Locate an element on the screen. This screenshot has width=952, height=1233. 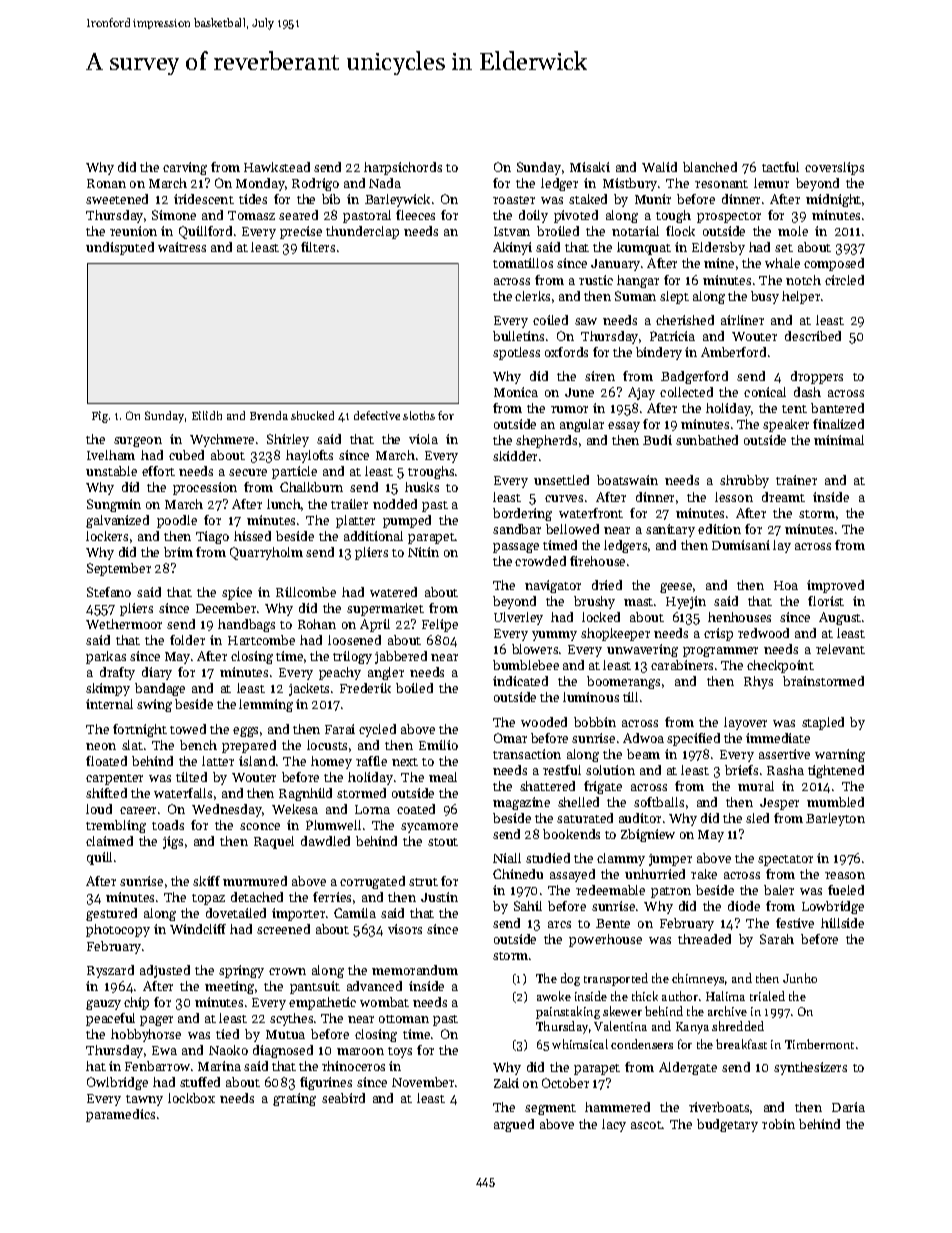
defective is located at coordinates (377, 415).
